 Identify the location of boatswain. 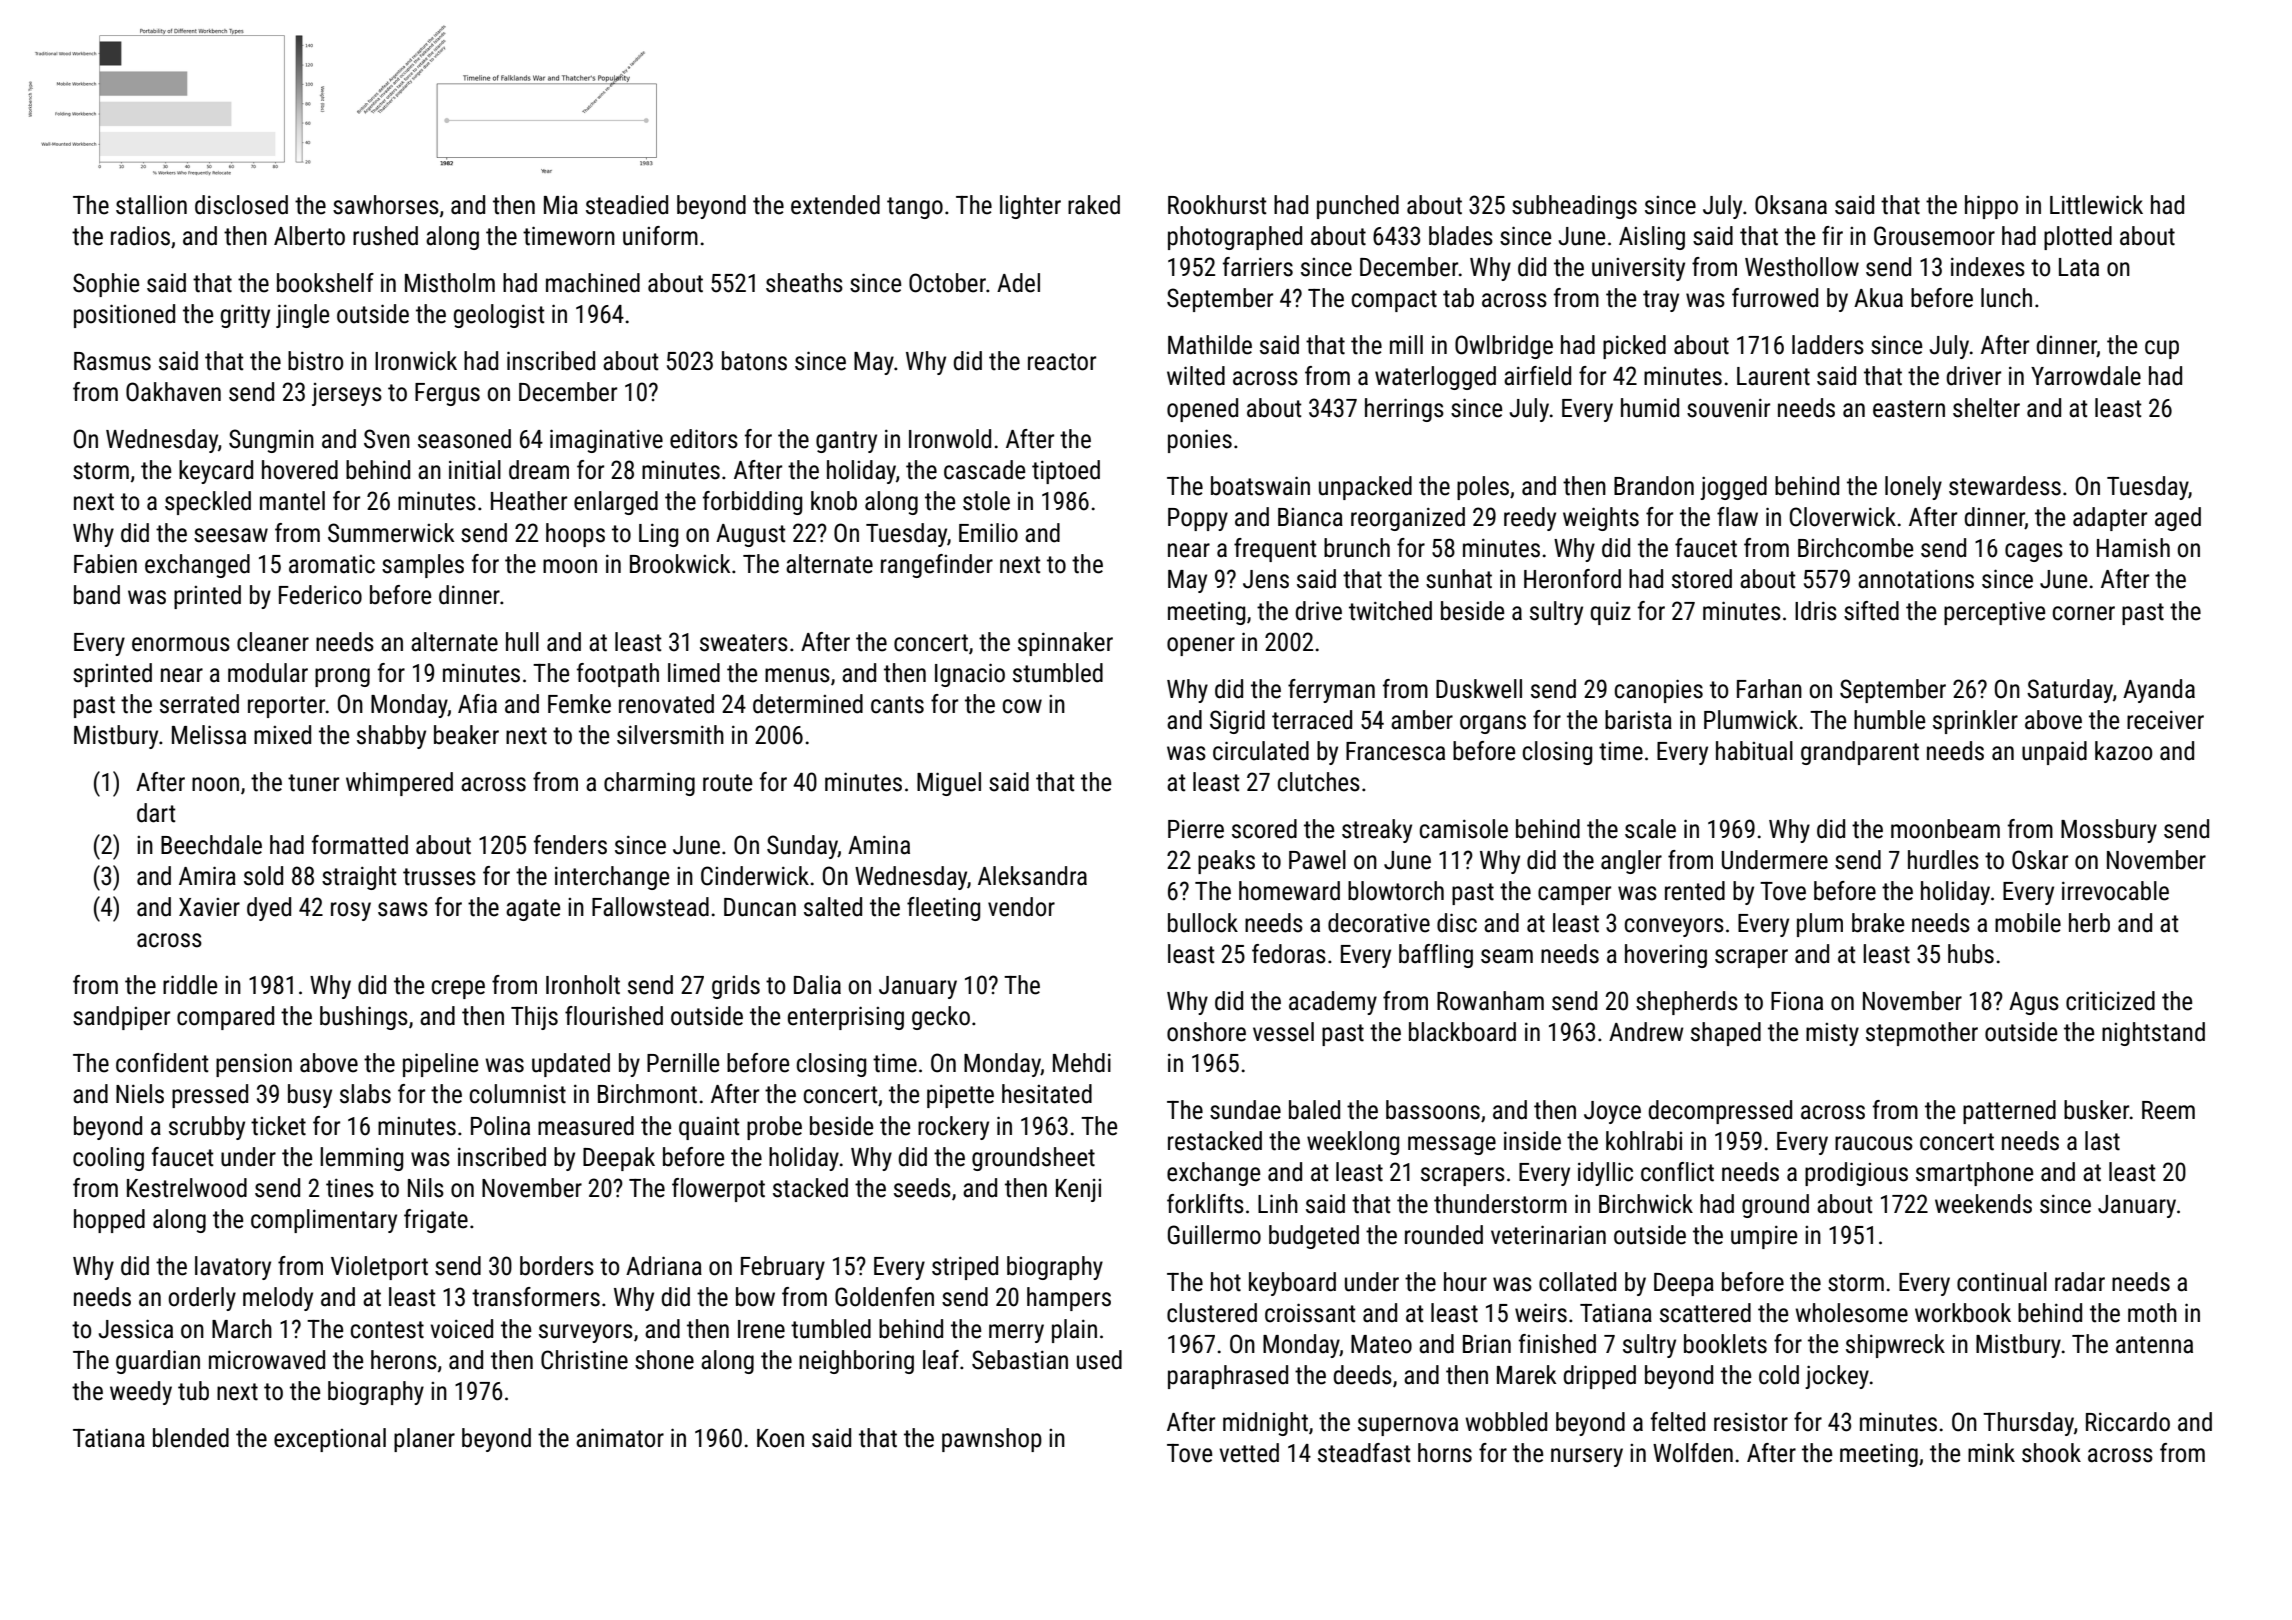
(1260, 486).
